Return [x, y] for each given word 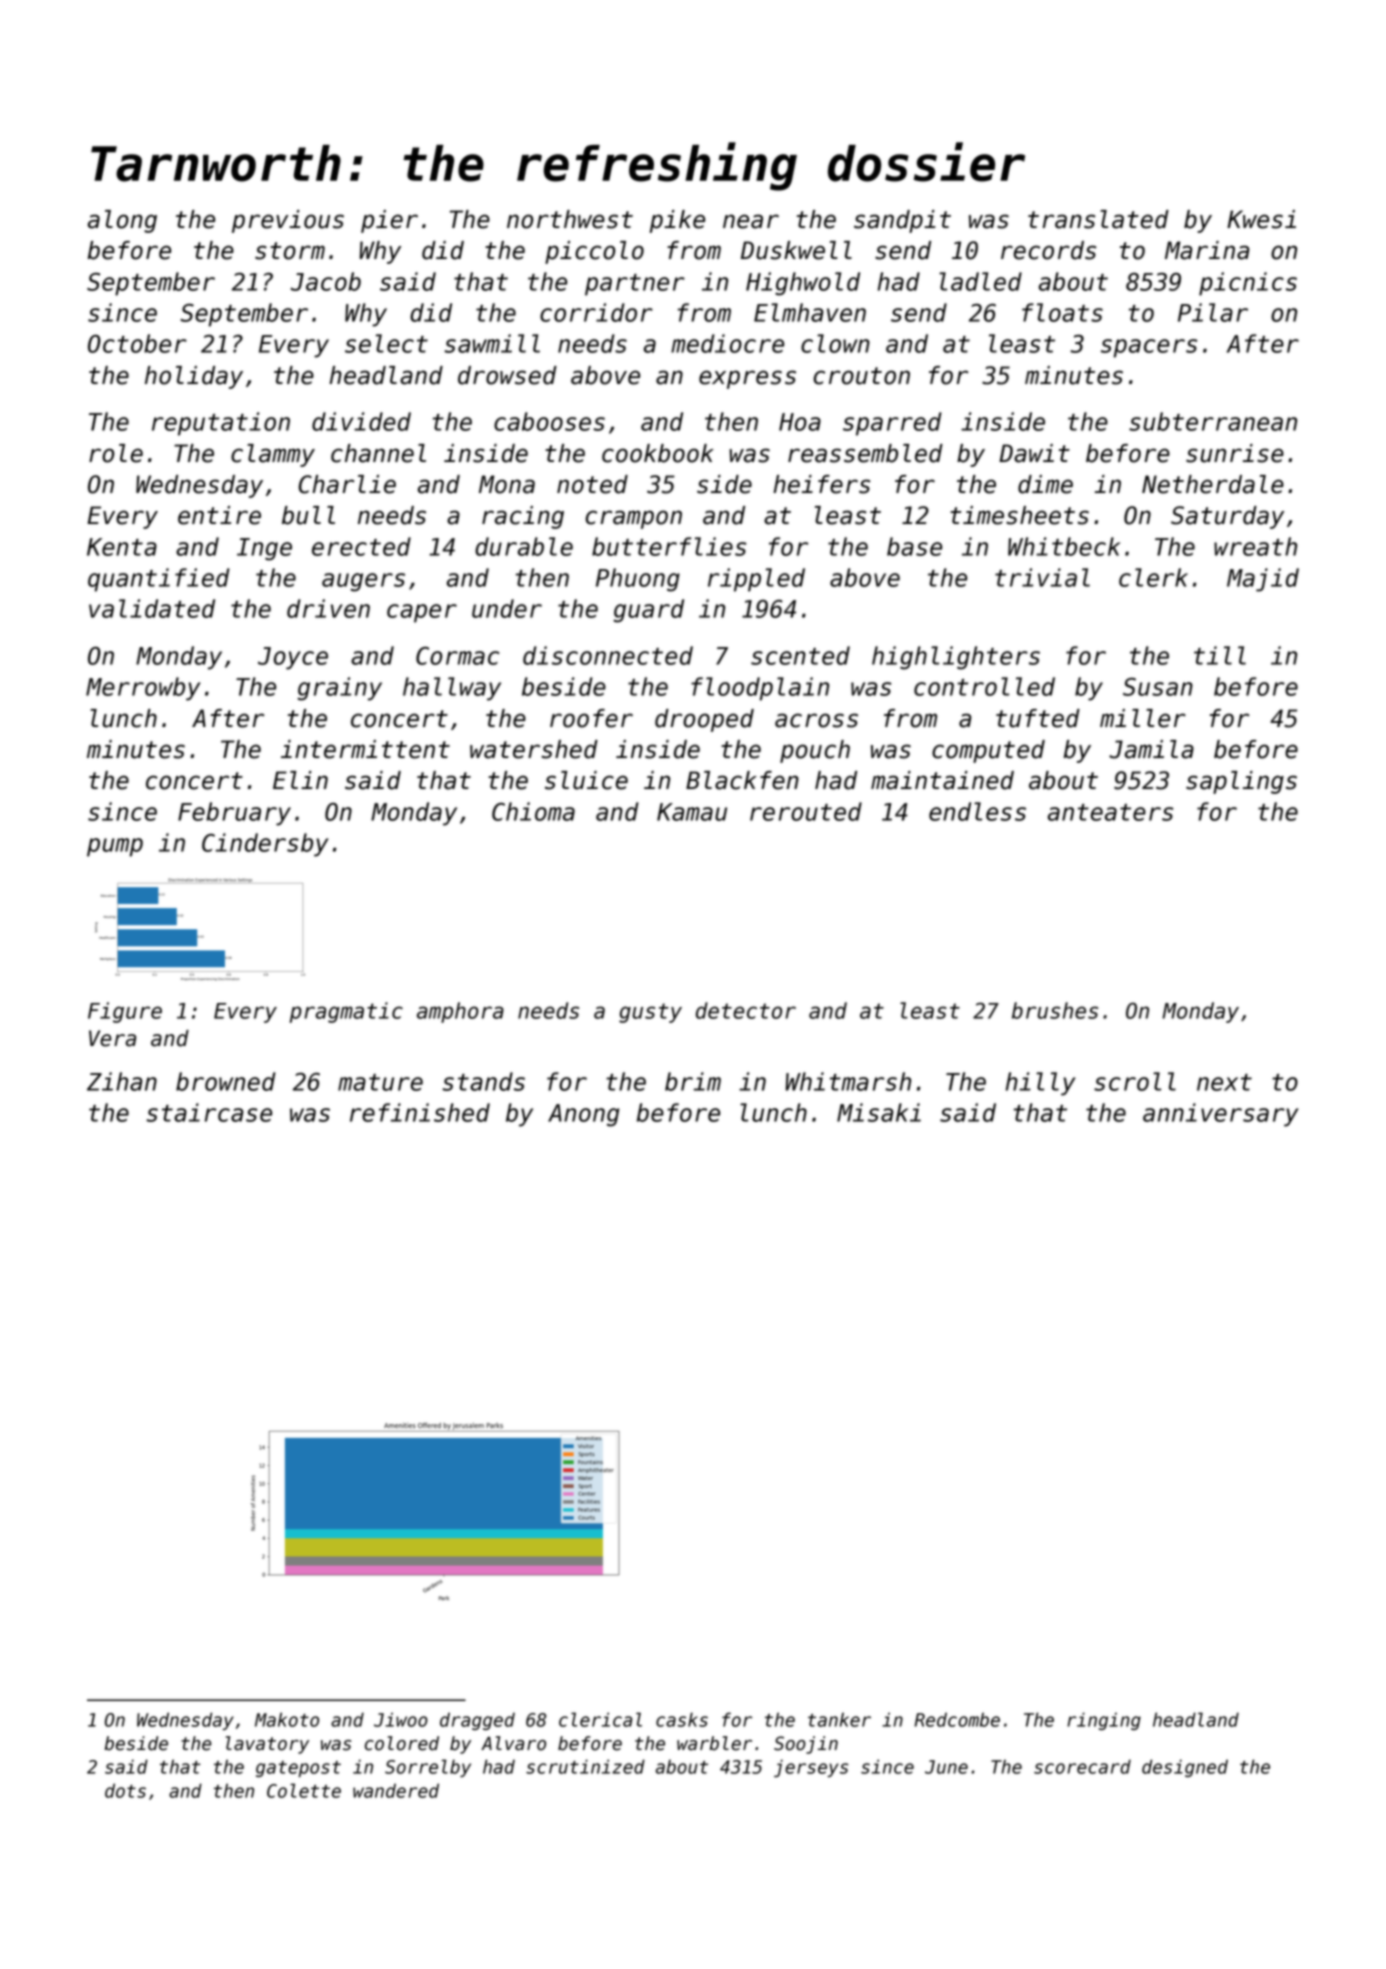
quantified [159, 580]
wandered [396, 1790]
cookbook [658, 453]
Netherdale [1213, 484]
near [751, 221]
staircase [209, 1112]
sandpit [902, 221]
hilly [1040, 1084]
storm [290, 251]
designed [1185, 1768]
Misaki [879, 1112]
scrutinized [585, 1766]
